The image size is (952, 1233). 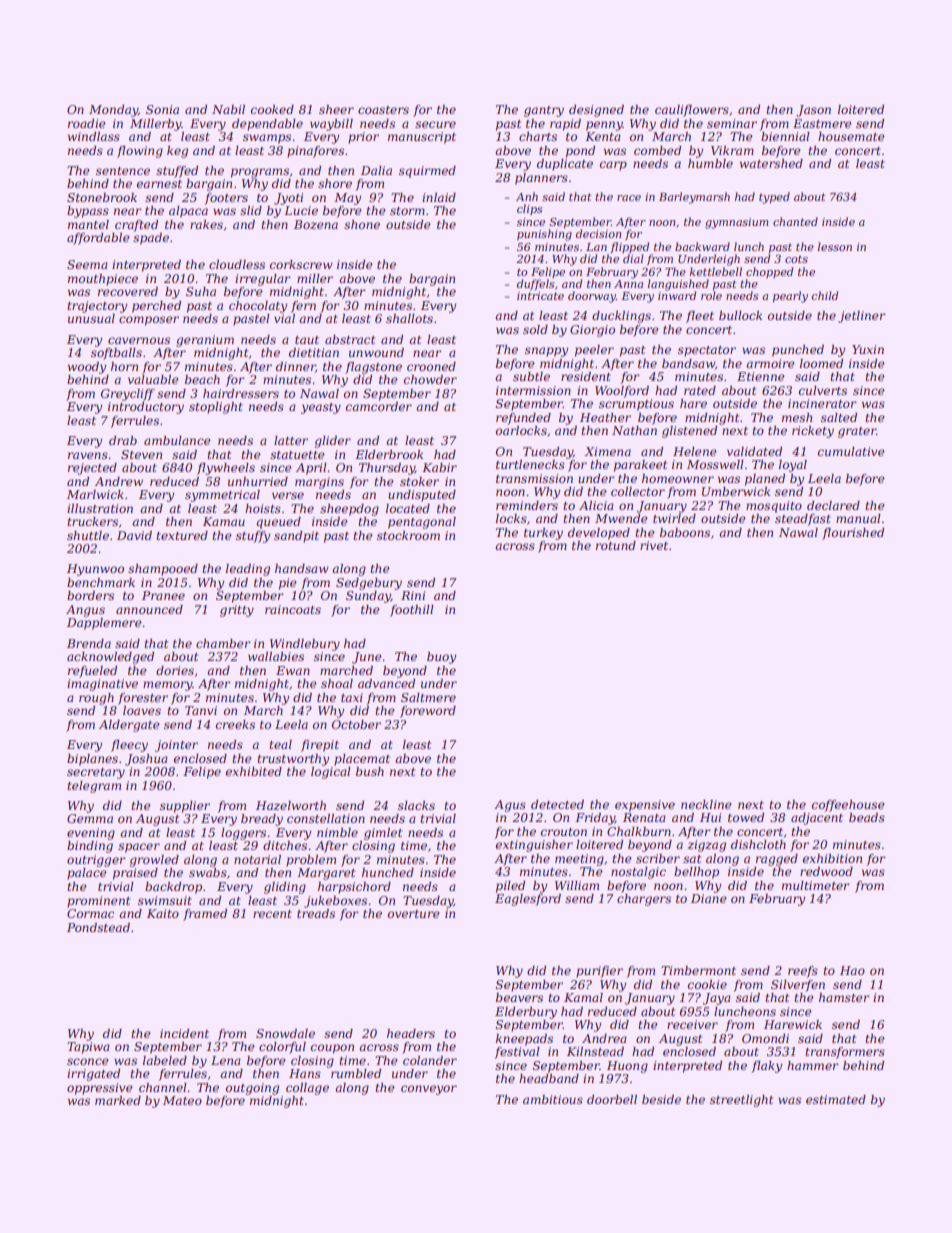 I want to click on child, so click(x=825, y=295).
